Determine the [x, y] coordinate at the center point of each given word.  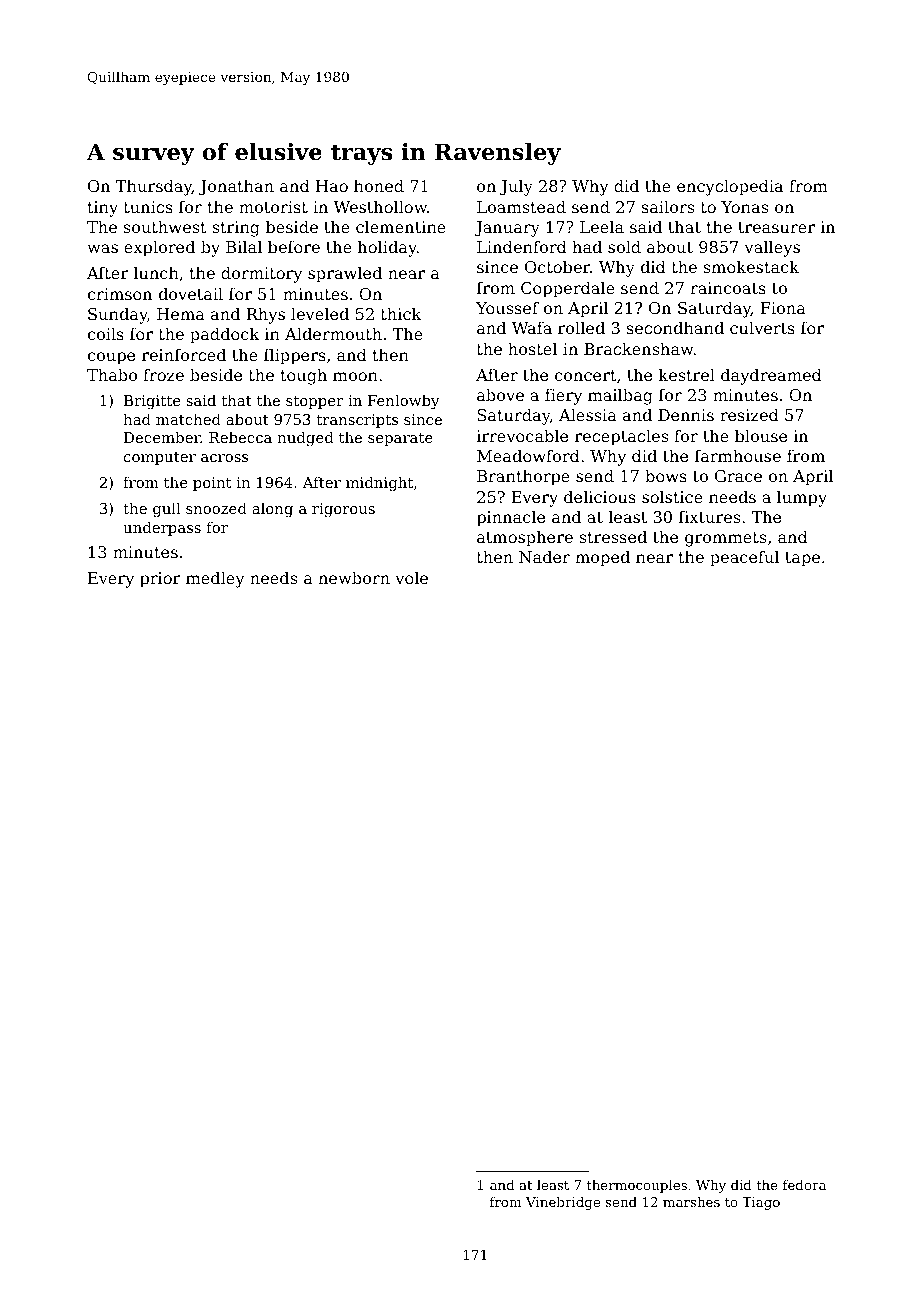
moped [602, 558]
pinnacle [511, 518]
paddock [225, 335]
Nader [544, 556]
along [272, 510]
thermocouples [636, 1186]
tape [802, 559]
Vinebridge [563, 1203]
